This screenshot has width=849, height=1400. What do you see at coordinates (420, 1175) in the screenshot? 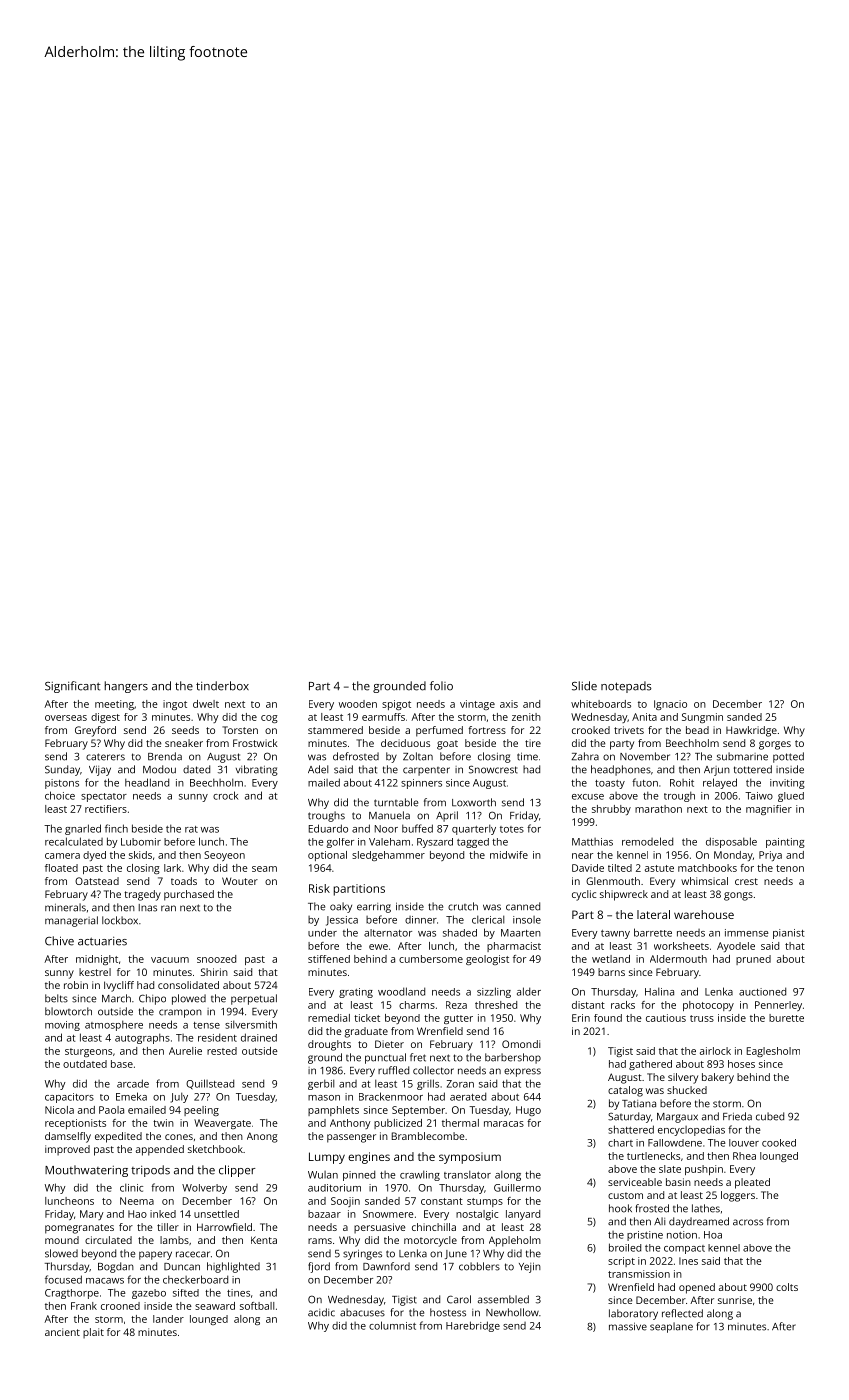
I see `crawling` at bounding box center [420, 1175].
